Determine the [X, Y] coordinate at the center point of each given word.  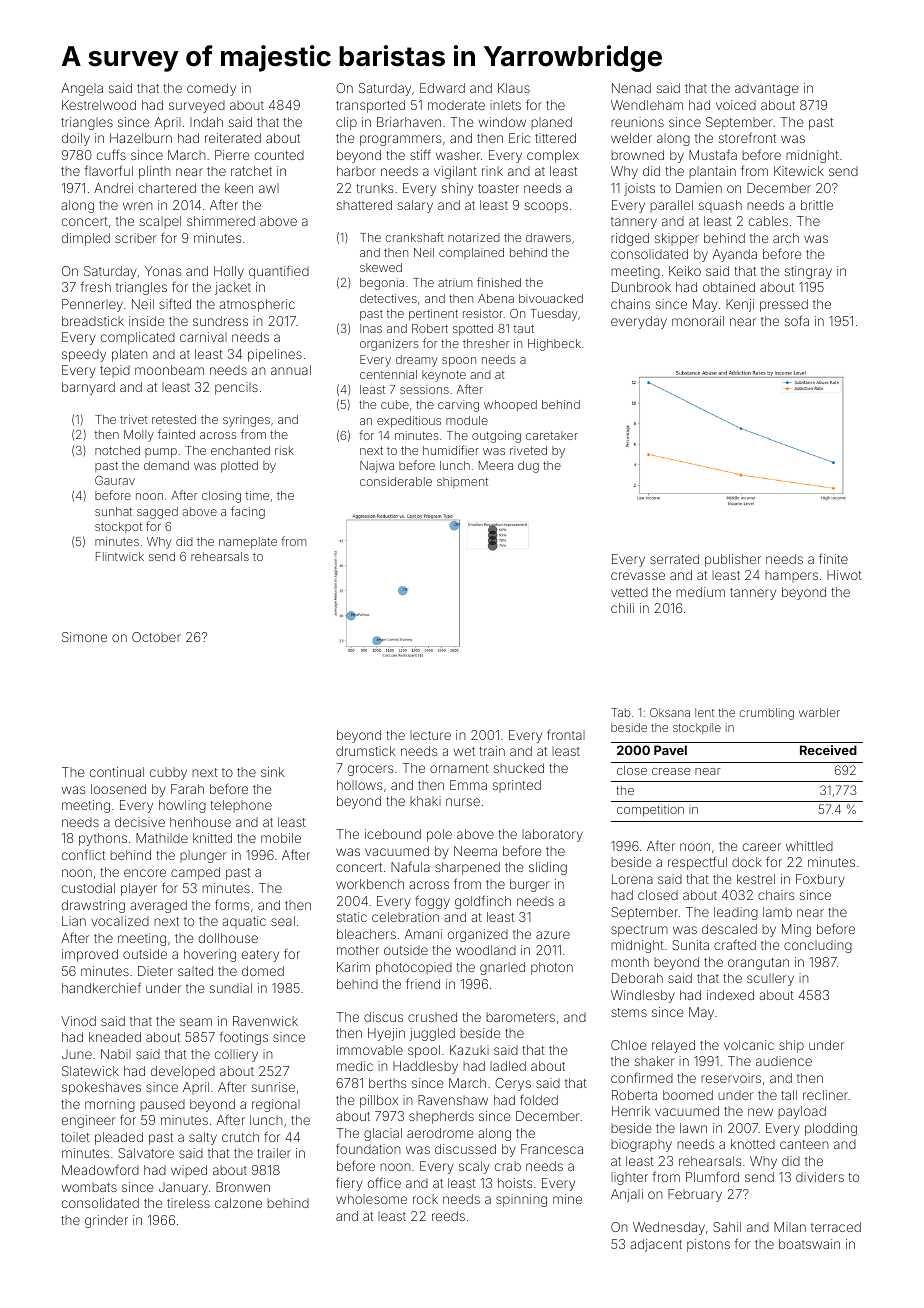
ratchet [251, 171]
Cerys [513, 1084]
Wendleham [647, 105]
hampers [791, 576]
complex [553, 156]
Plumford [712, 1176]
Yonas [163, 271]
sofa [797, 320]
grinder [106, 1221]
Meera [496, 465]
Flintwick [120, 556]
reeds [448, 1216]
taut [524, 329]
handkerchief [101, 987]
